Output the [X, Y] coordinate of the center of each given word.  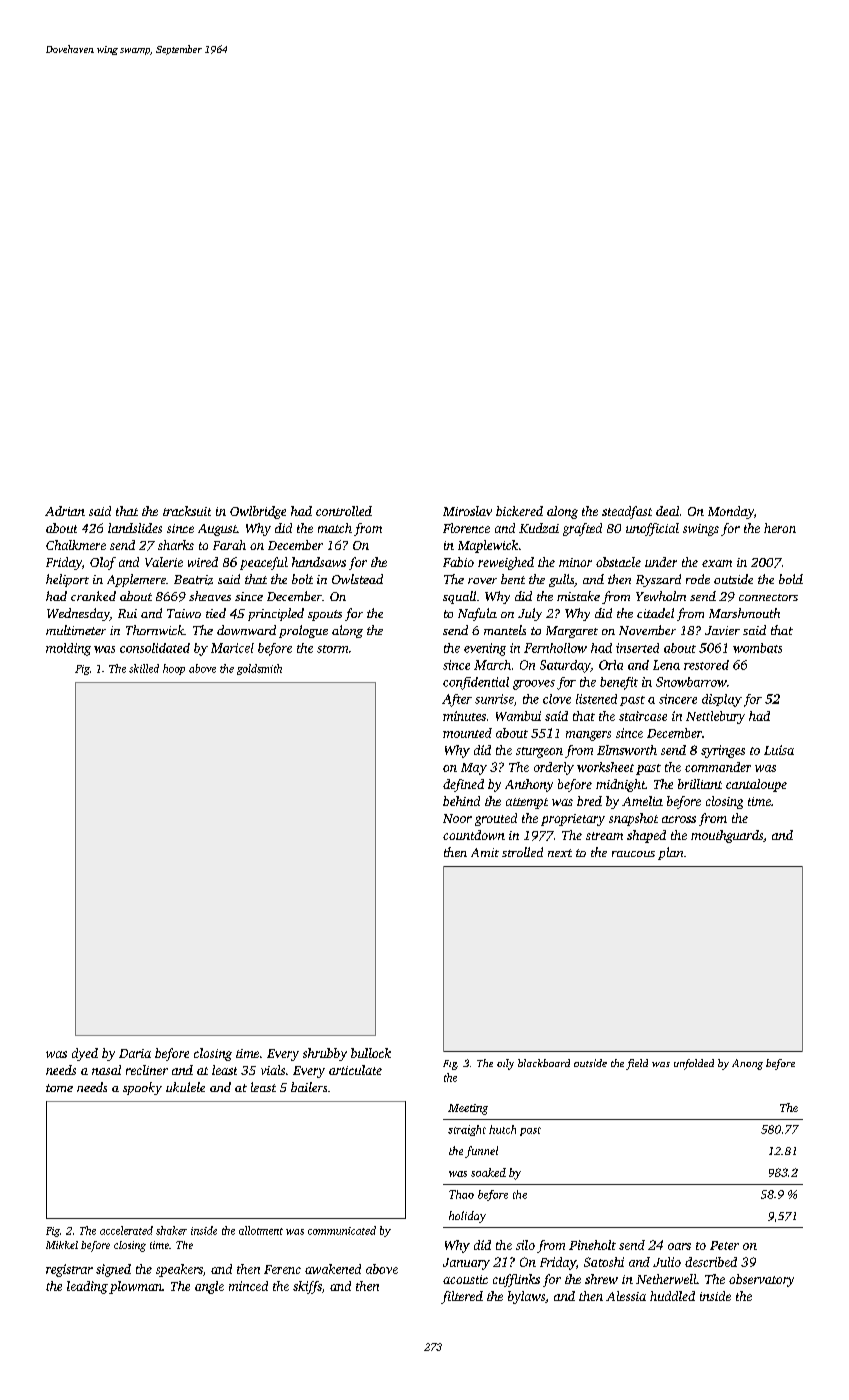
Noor [457, 818]
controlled [344, 511]
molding [68, 649]
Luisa [779, 750]
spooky [142, 1088]
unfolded [694, 1064]
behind [461, 801]
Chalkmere [76, 545]
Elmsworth [627, 750]
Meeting [468, 1109]
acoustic [465, 1279]
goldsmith [259, 669]
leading [87, 1287]
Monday [731, 512]
